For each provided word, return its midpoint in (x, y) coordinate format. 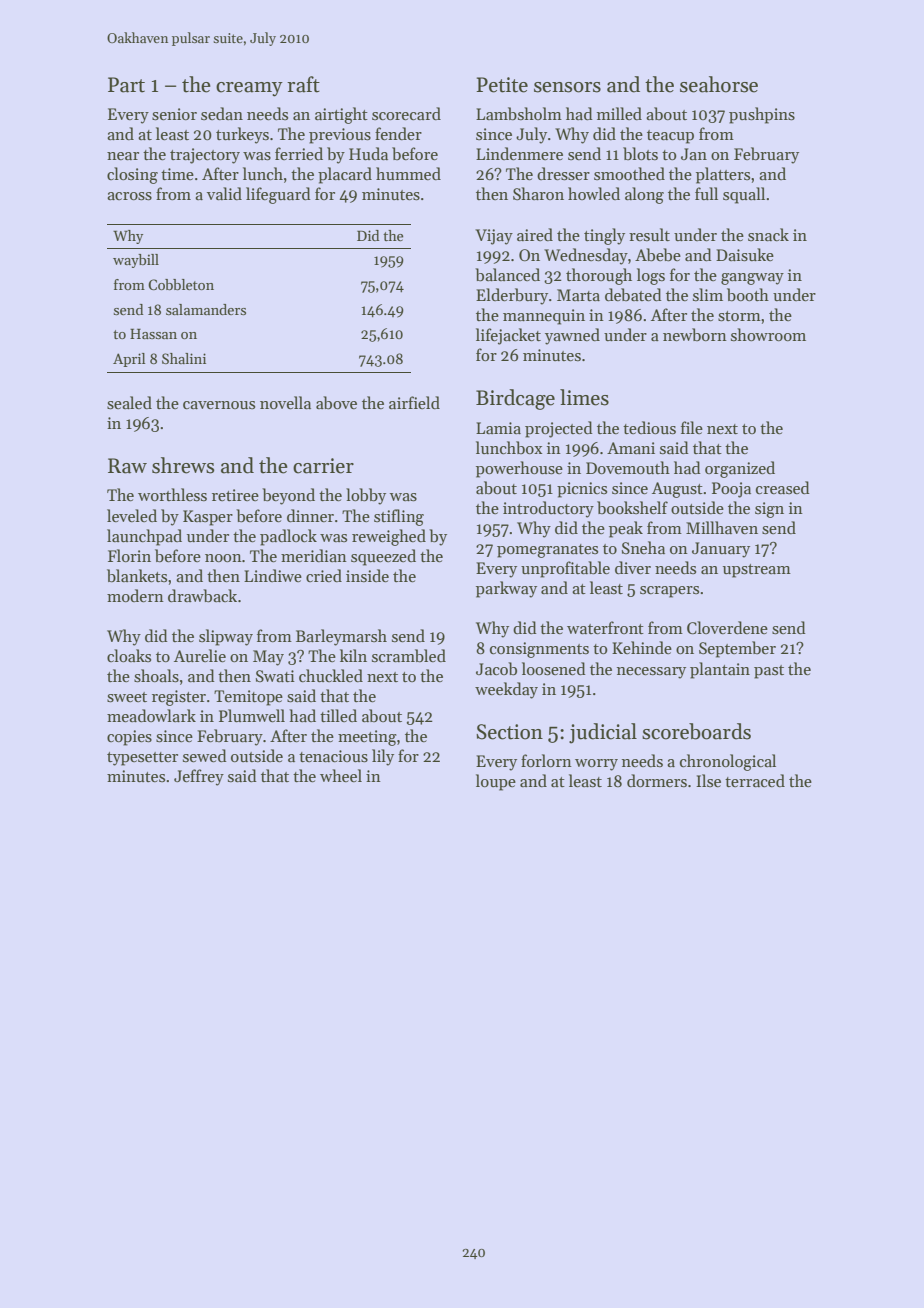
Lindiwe (273, 575)
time (177, 174)
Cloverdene (727, 628)
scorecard (406, 113)
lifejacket (508, 336)
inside (367, 575)
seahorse (719, 84)
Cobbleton (181, 284)
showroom (768, 334)
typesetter (142, 759)
